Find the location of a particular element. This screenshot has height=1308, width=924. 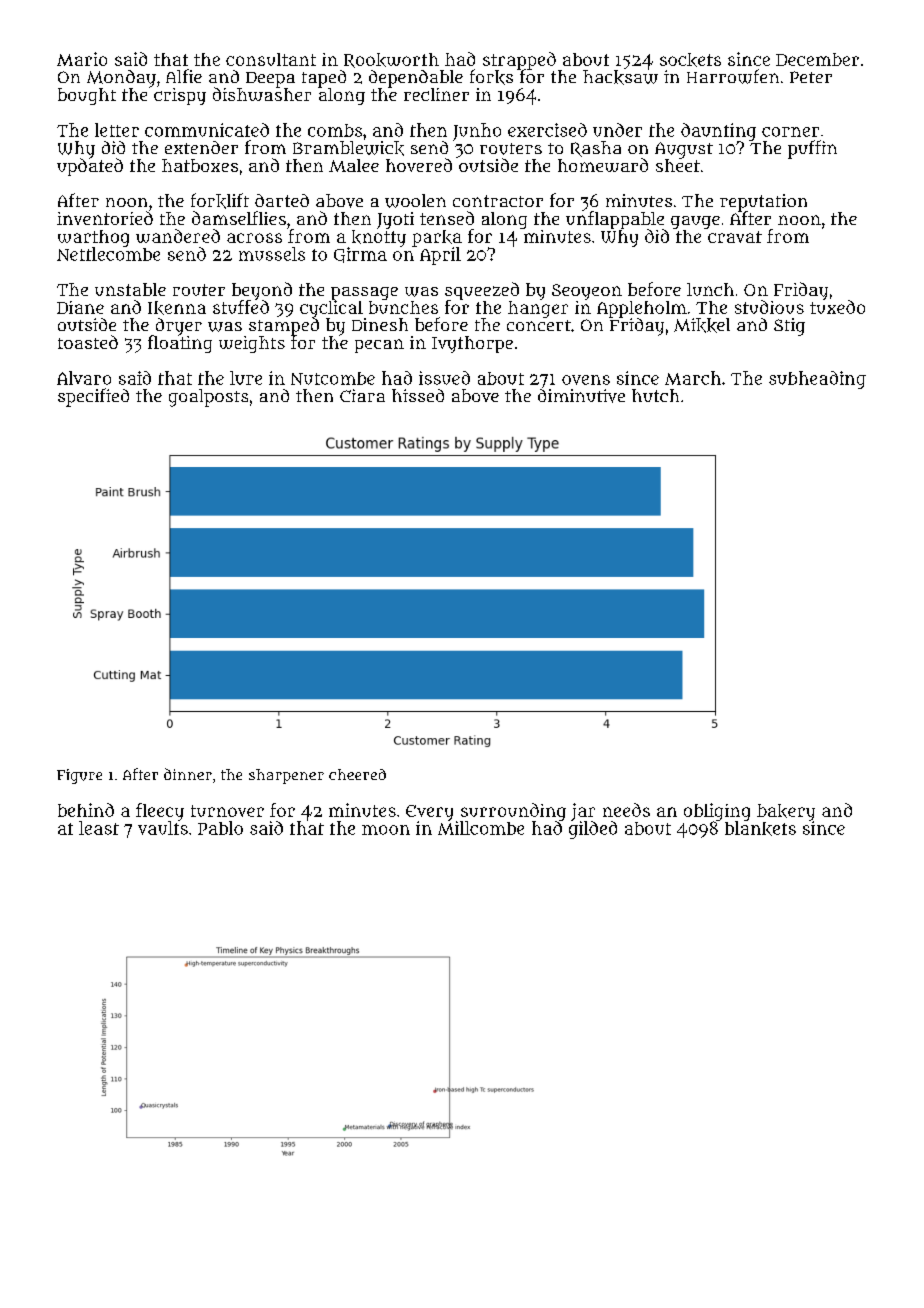

Peter is located at coordinates (811, 77).
